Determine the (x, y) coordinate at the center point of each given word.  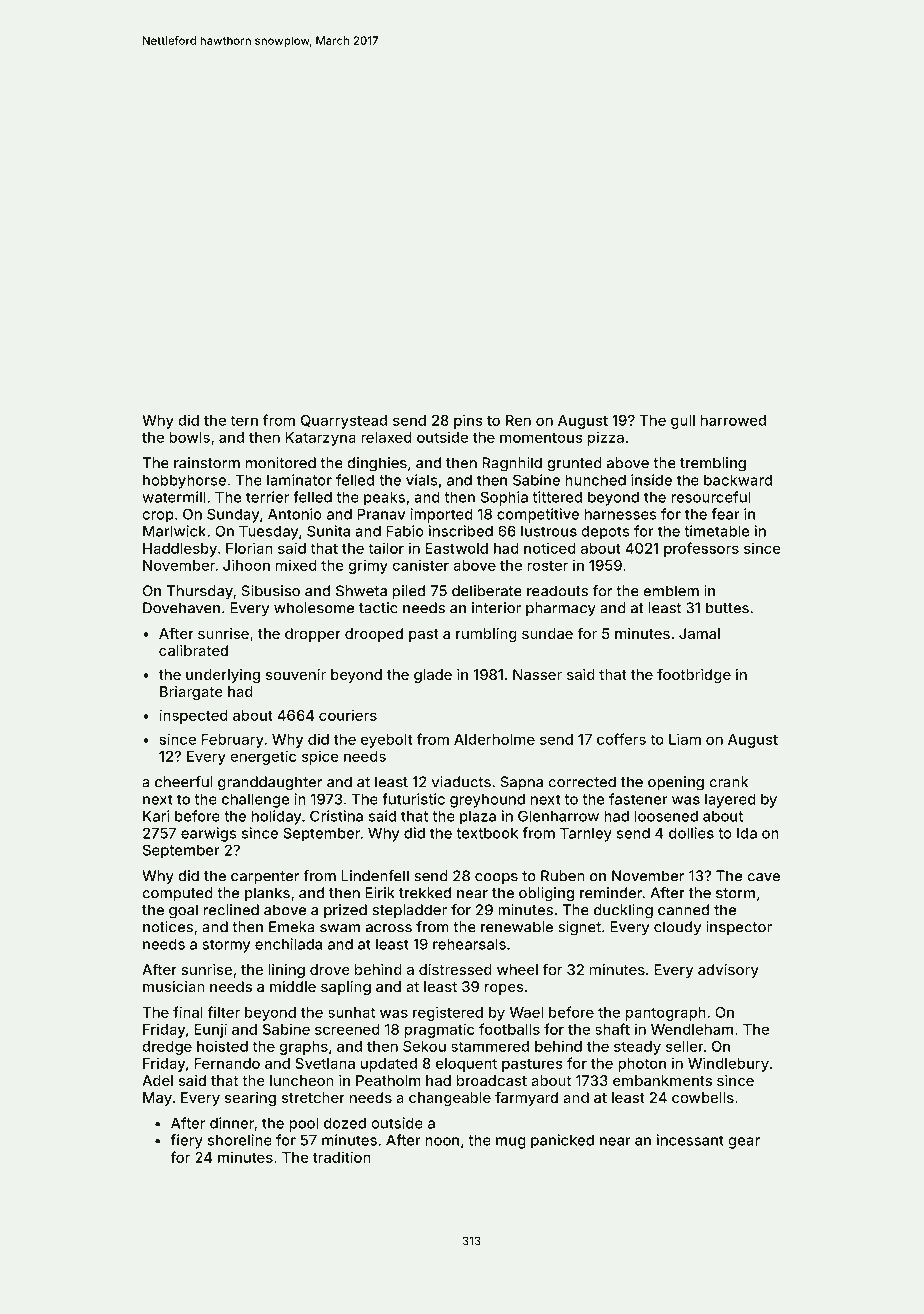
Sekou (424, 1046)
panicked (562, 1141)
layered (730, 800)
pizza (606, 438)
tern (244, 420)
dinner (232, 1123)
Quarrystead (344, 422)
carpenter (265, 878)
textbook (487, 833)
